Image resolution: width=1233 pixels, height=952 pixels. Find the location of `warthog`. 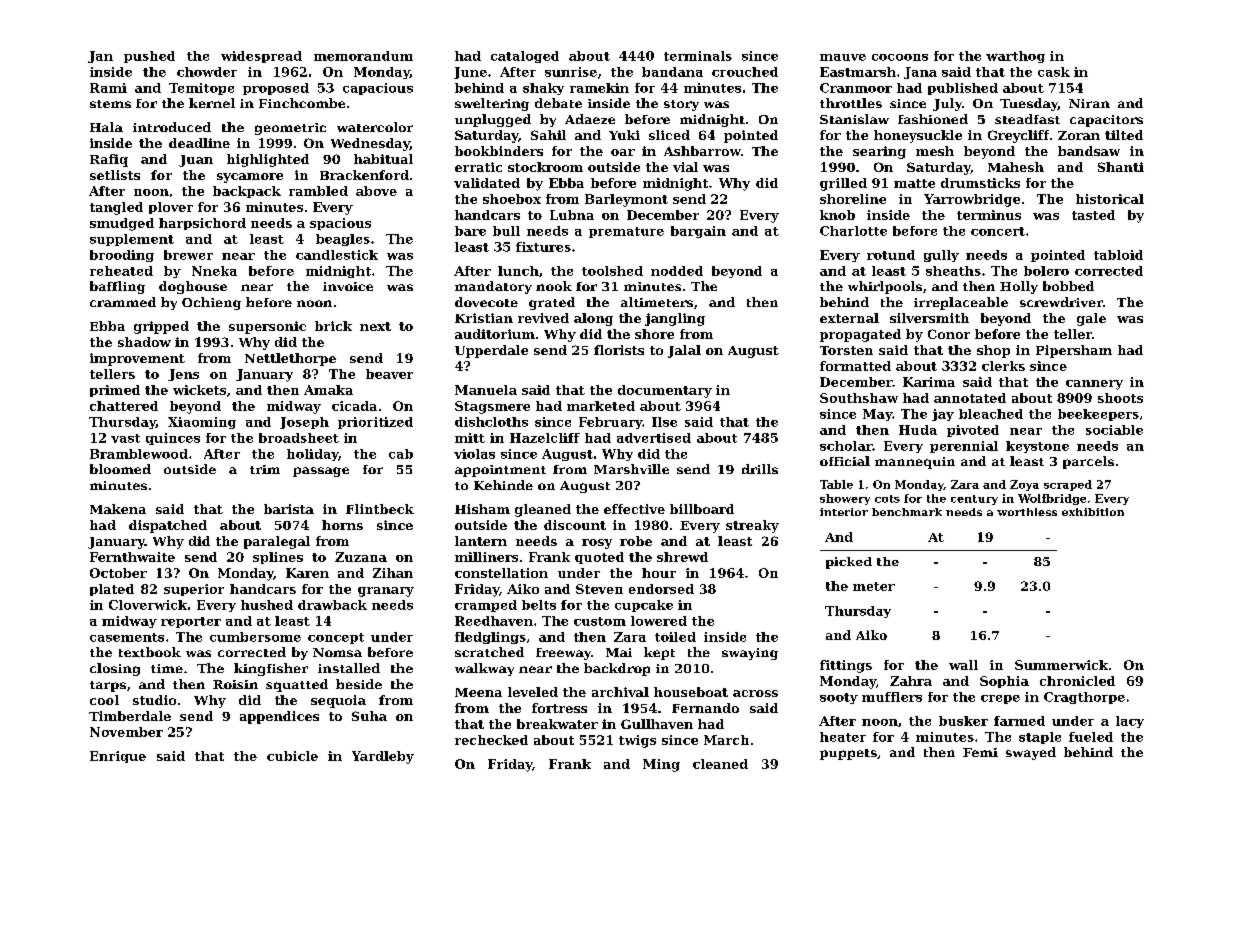

warthog is located at coordinates (1015, 57).
